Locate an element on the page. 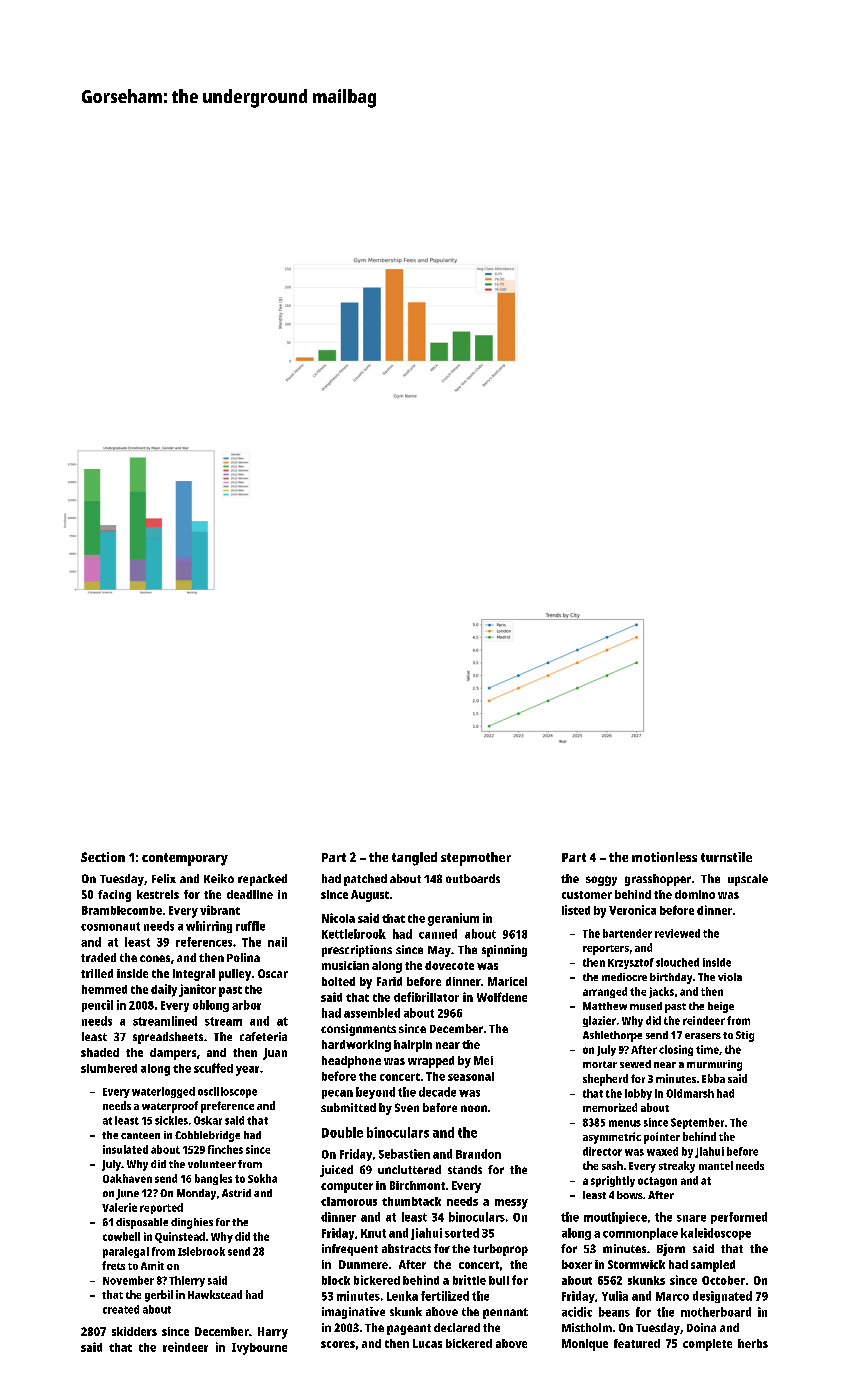 This image has width=849, height=1400. soggy is located at coordinates (601, 881).
